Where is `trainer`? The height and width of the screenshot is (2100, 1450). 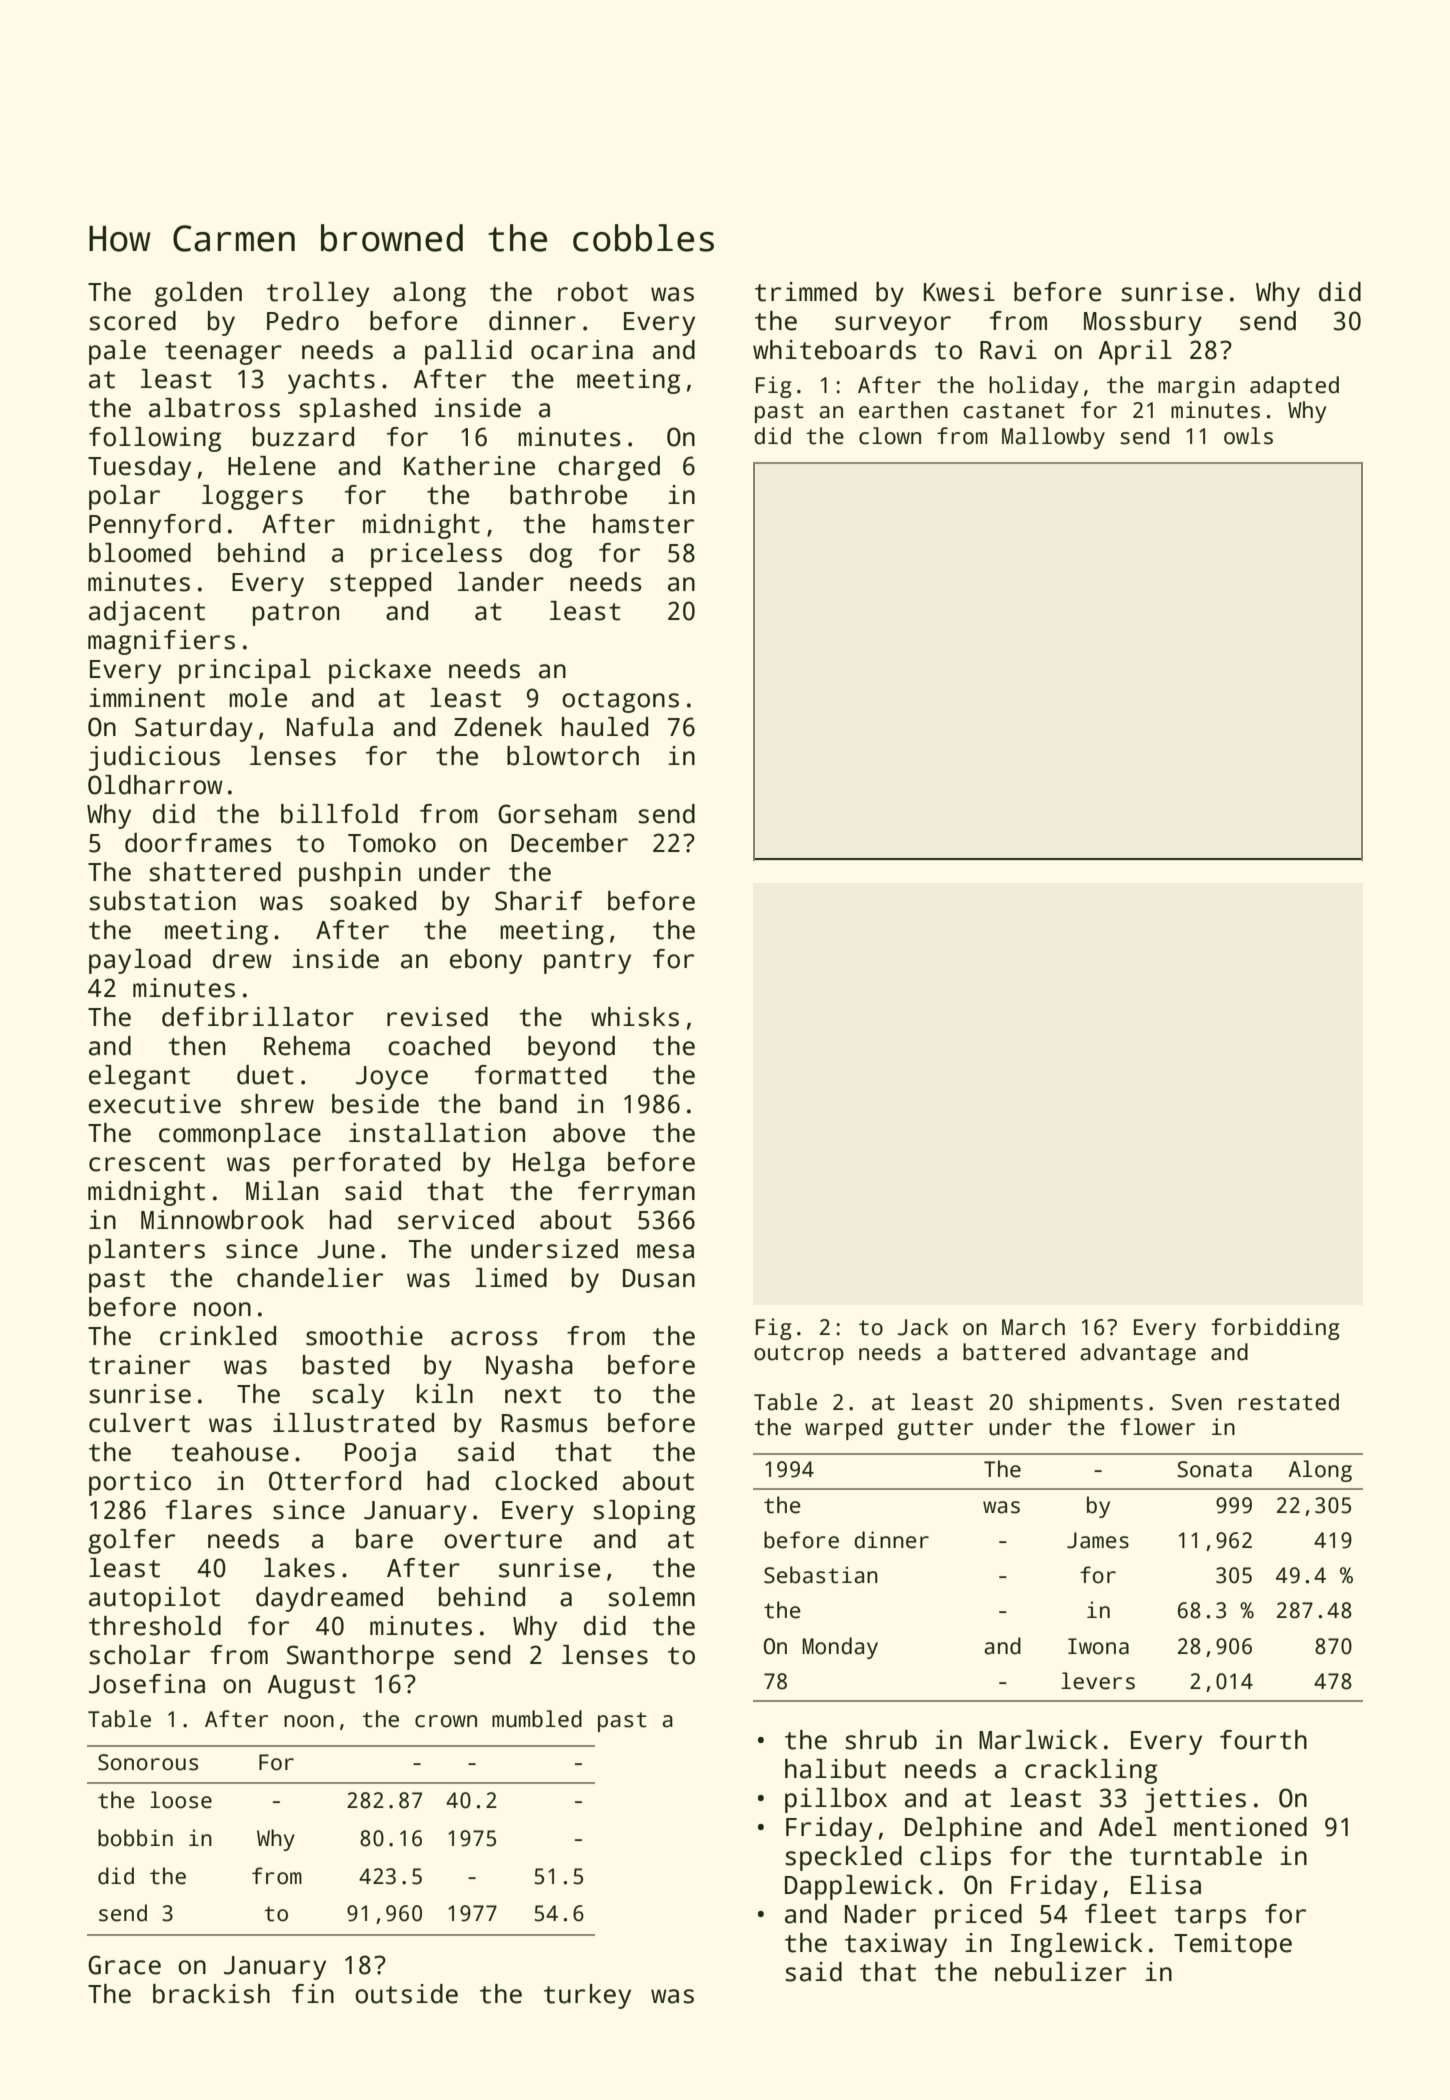 trainer is located at coordinates (139, 1365).
